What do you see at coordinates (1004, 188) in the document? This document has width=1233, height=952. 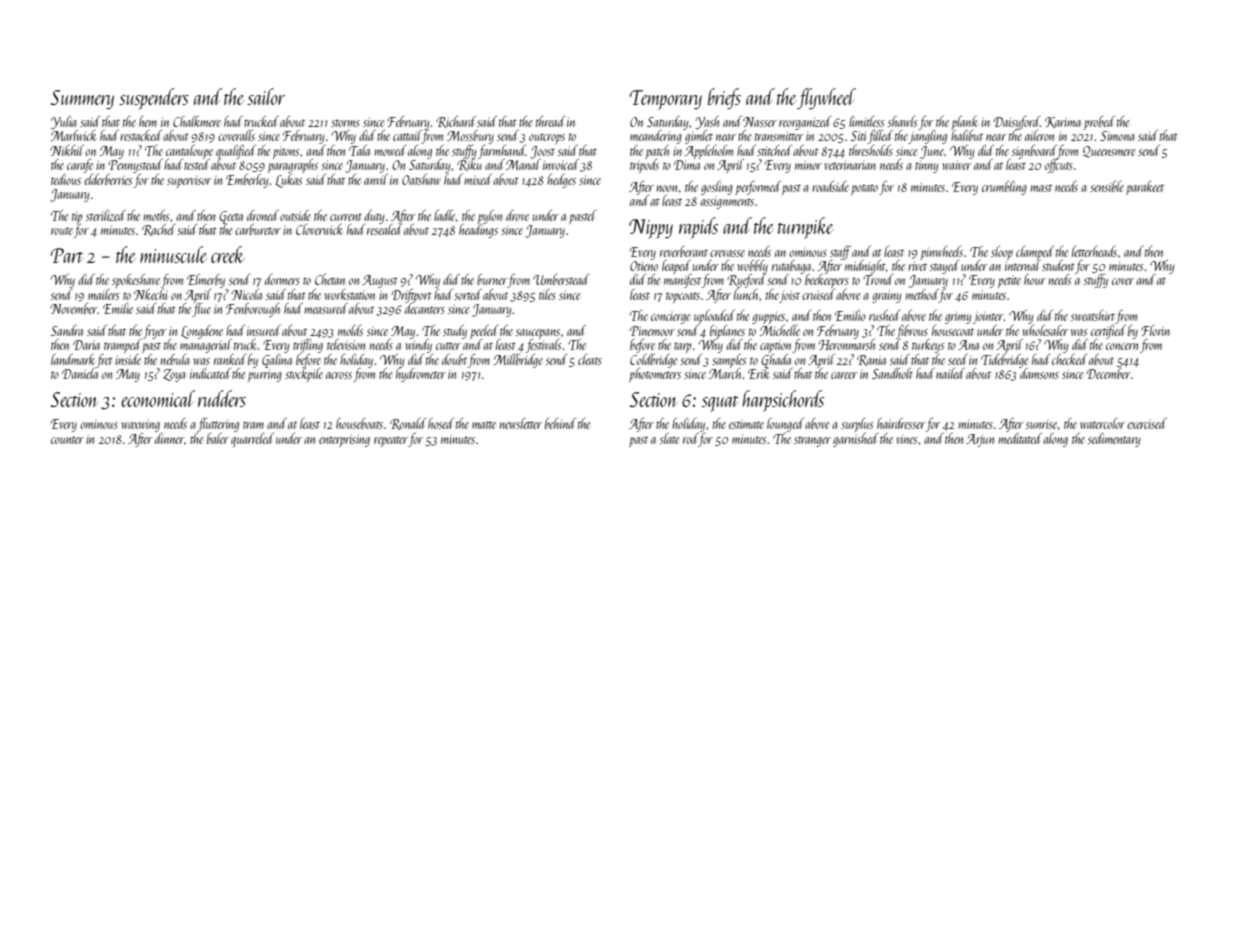 I see `crumbling` at bounding box center [1004, 188].
